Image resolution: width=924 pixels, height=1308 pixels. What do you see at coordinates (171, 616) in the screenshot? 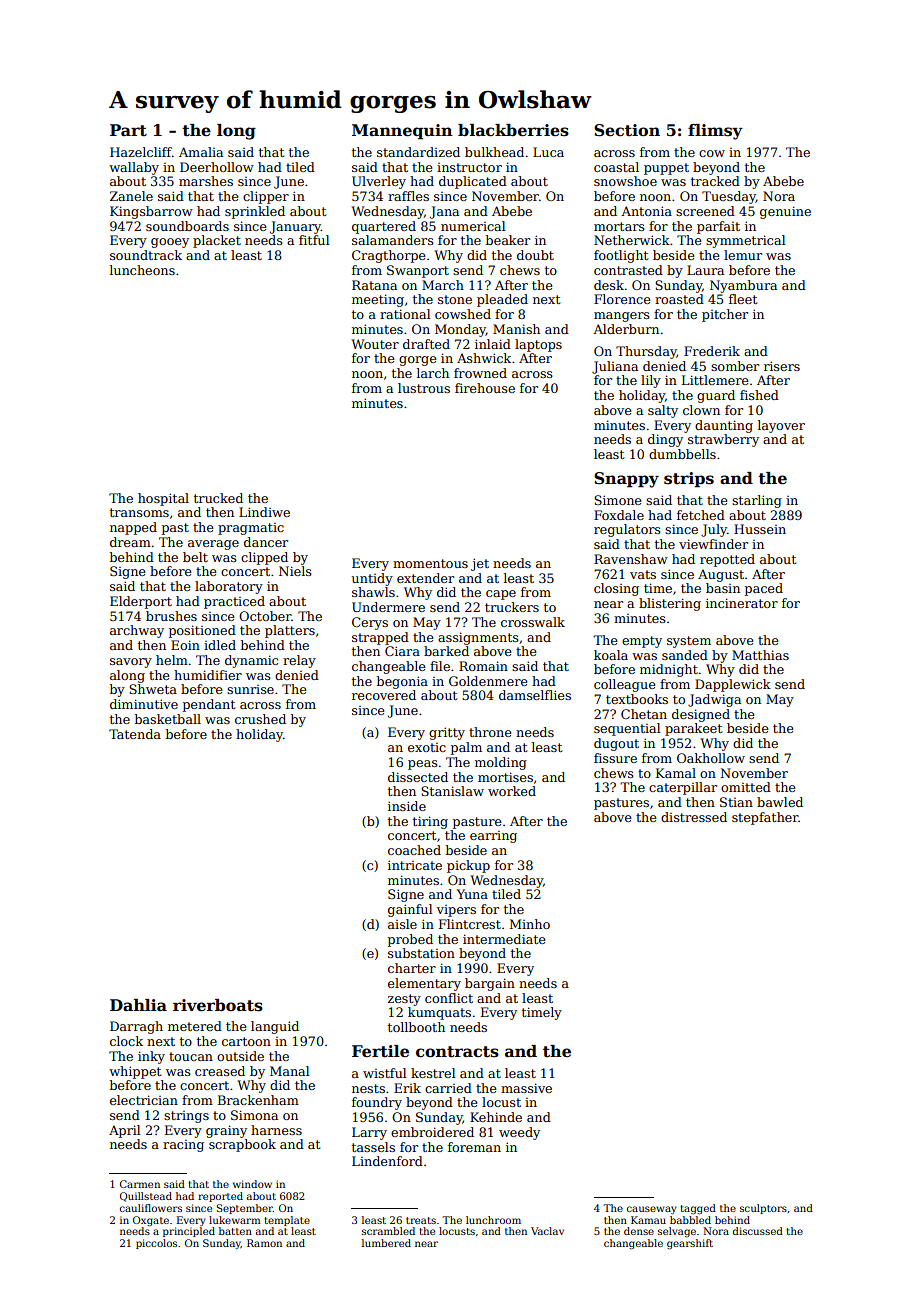
I see `brushes` at bounding box center [171, 616].
